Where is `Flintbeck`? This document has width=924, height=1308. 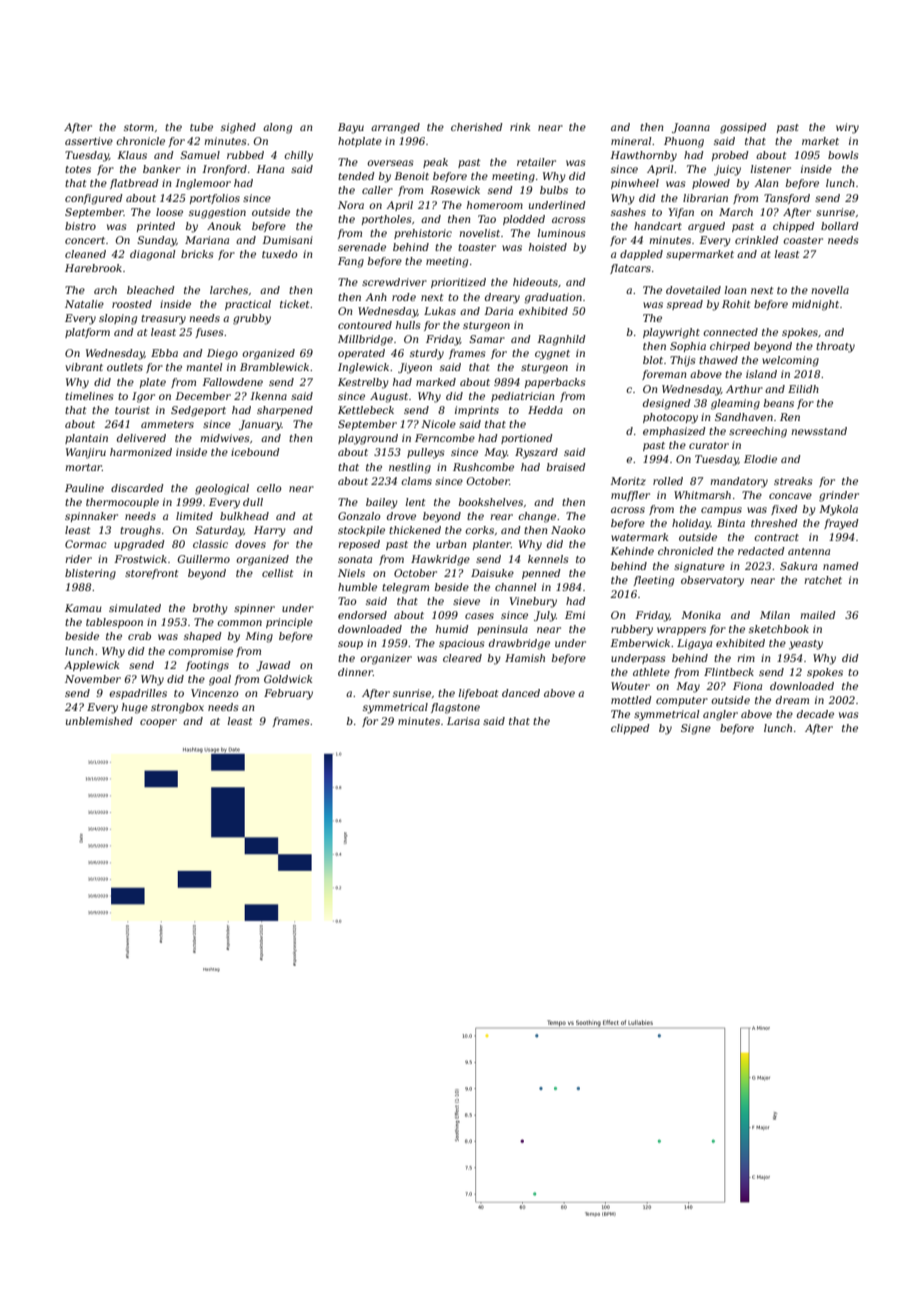
Flintbeck is located at coordinates (729, 672).
